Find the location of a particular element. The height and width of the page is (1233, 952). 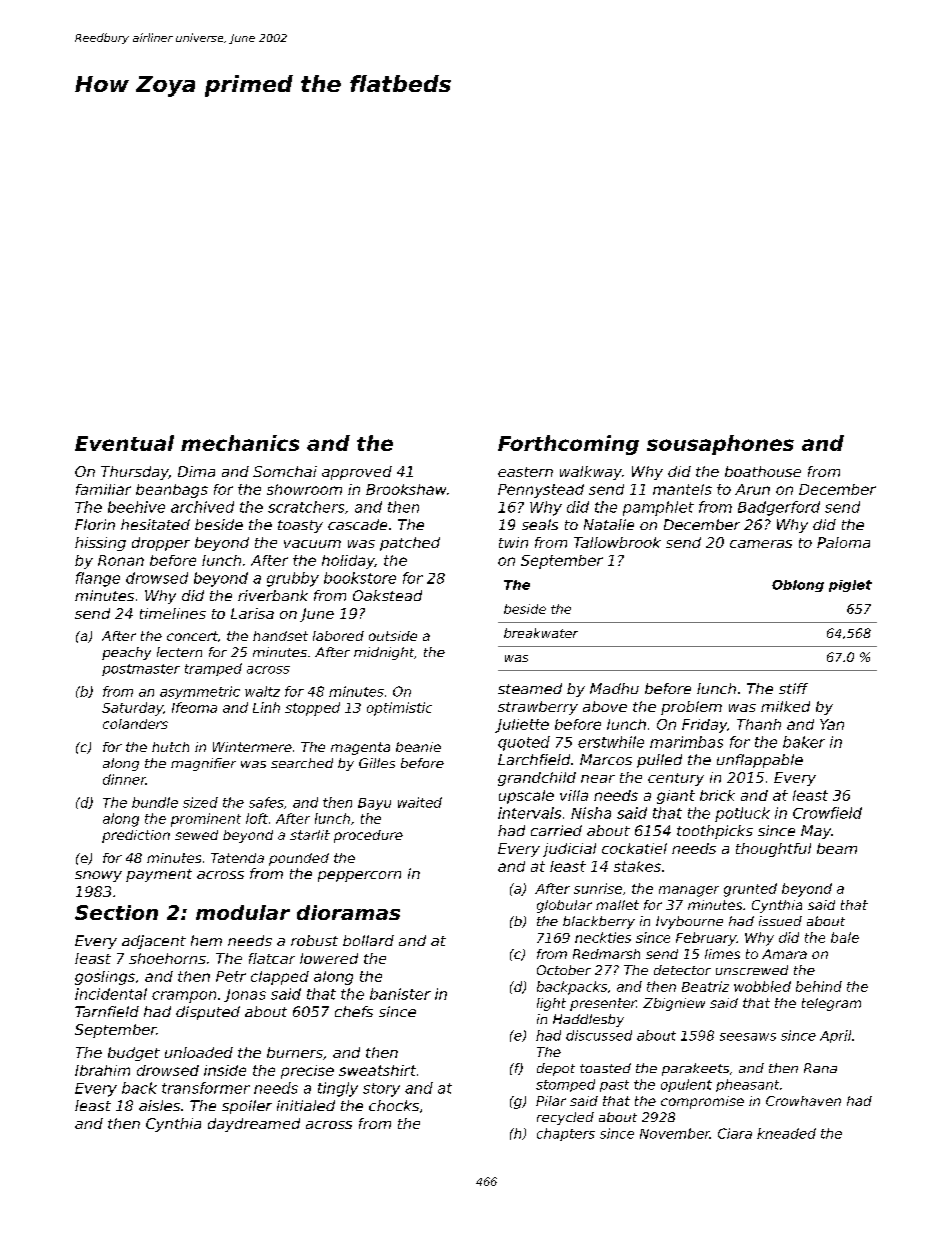

prediction is located at coordinates (136, 836).
